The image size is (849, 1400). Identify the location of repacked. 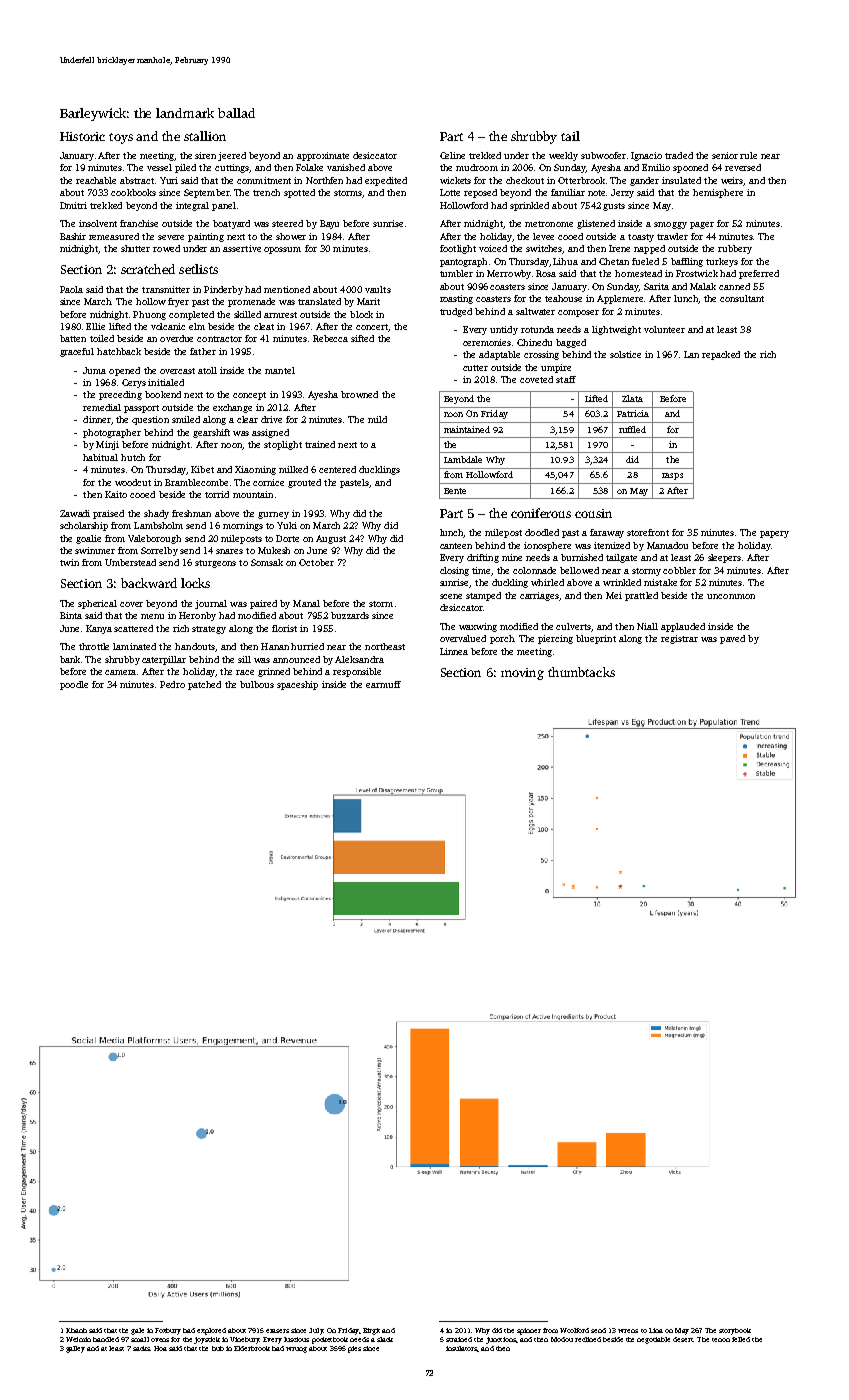
(721, 355).
